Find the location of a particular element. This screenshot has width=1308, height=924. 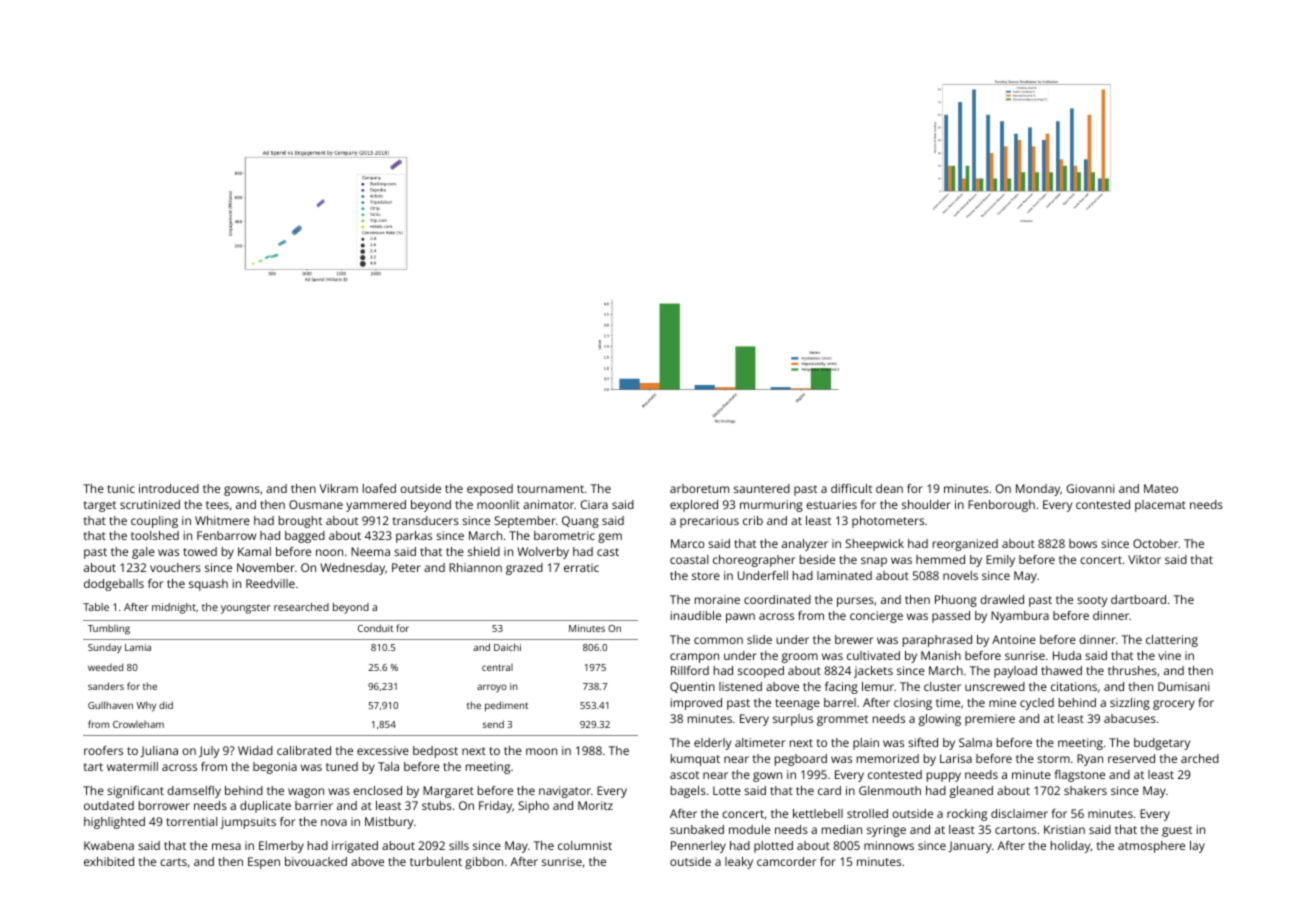

Rillford is located at coordinates (690, 670).
